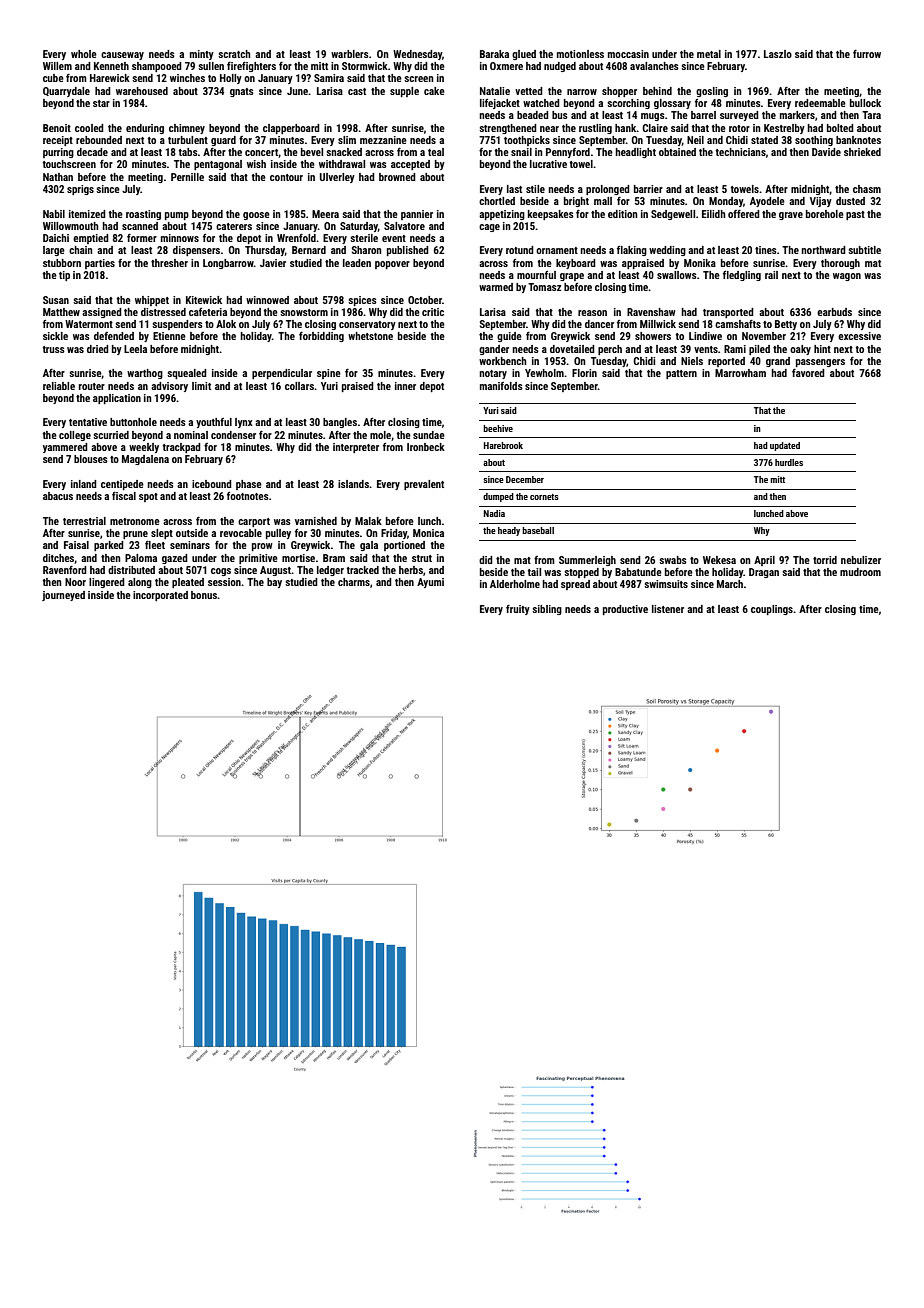 This screenshot has width=924, height=1308. I want to click on buttonhole, so click(133, 422).
